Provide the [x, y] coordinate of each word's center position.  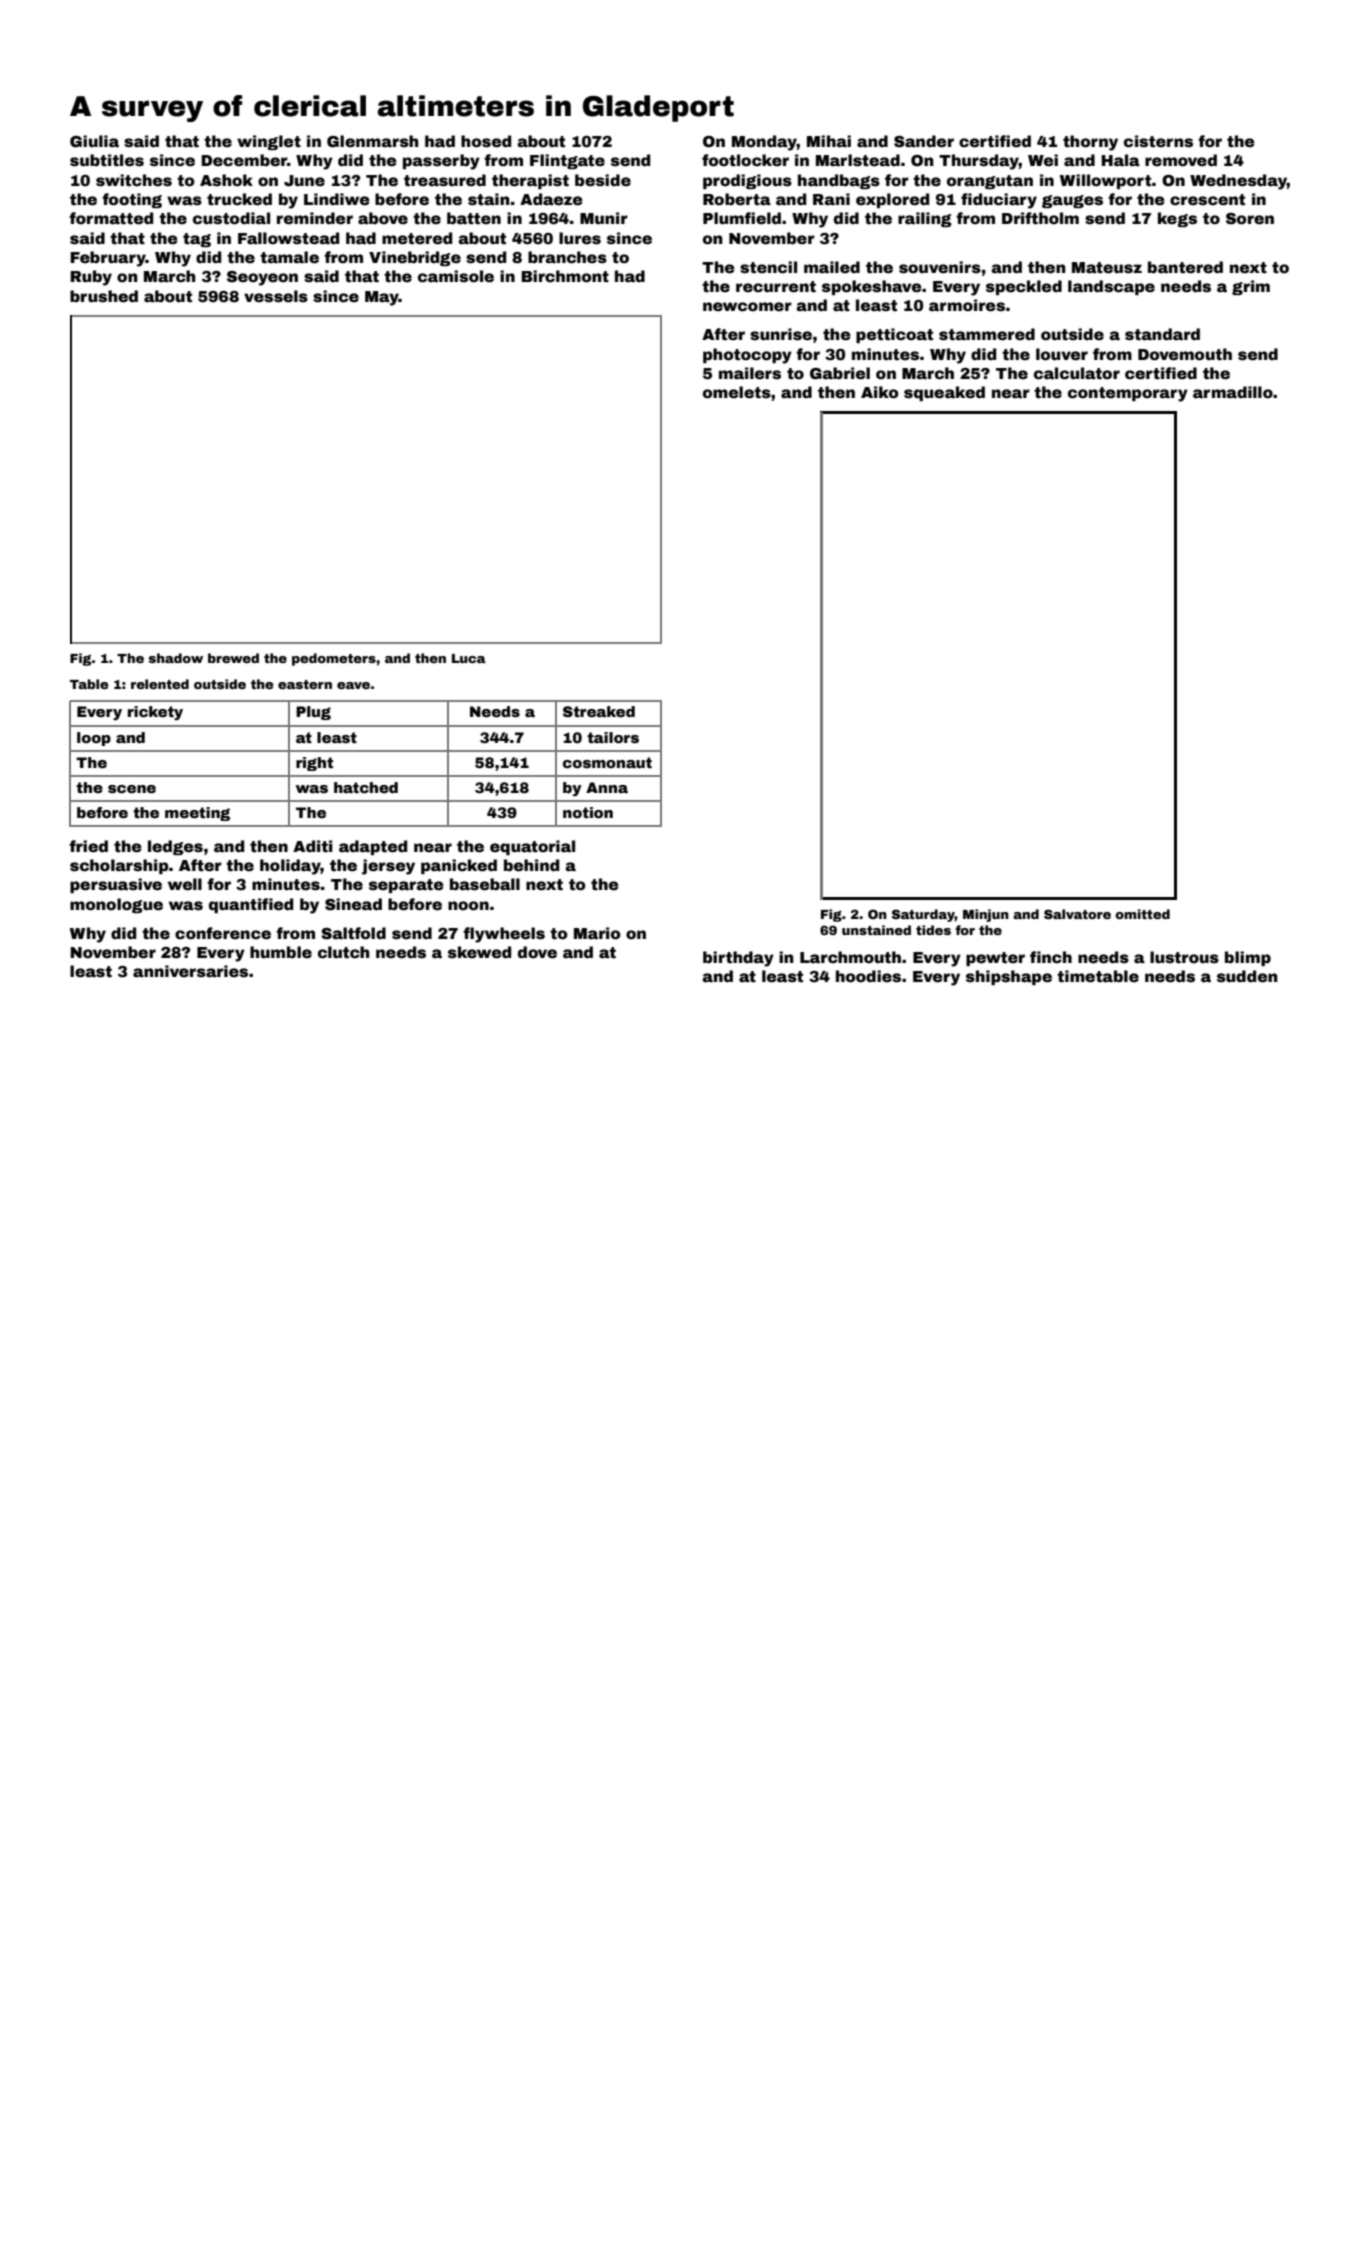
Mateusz [1107, 268]
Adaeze [551, 199]
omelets [737, 392]
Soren [1250, 219]
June [304, 181]
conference [223, 933]
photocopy [747, 356]
